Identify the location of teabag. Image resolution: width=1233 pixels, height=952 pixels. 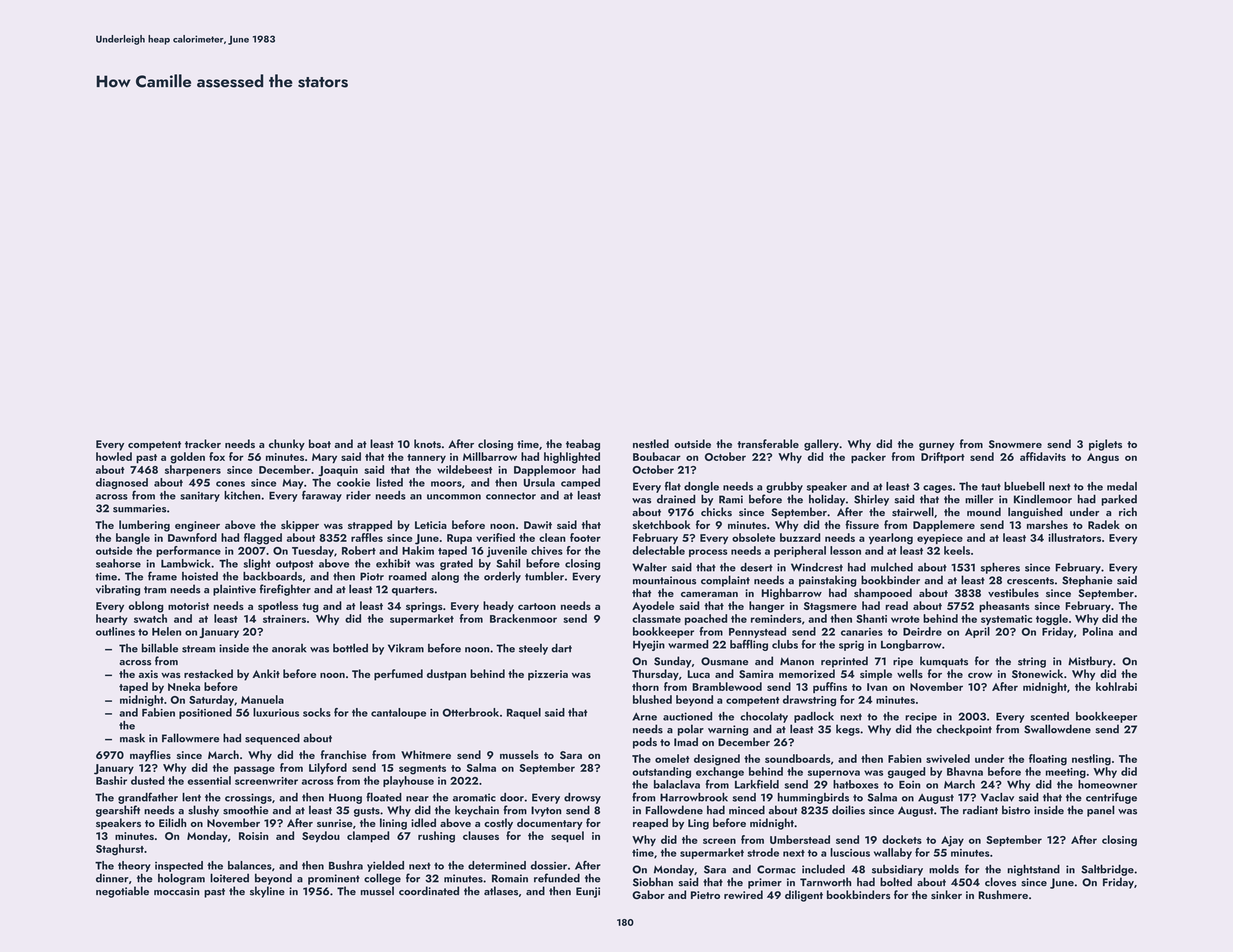
(583, 445).
